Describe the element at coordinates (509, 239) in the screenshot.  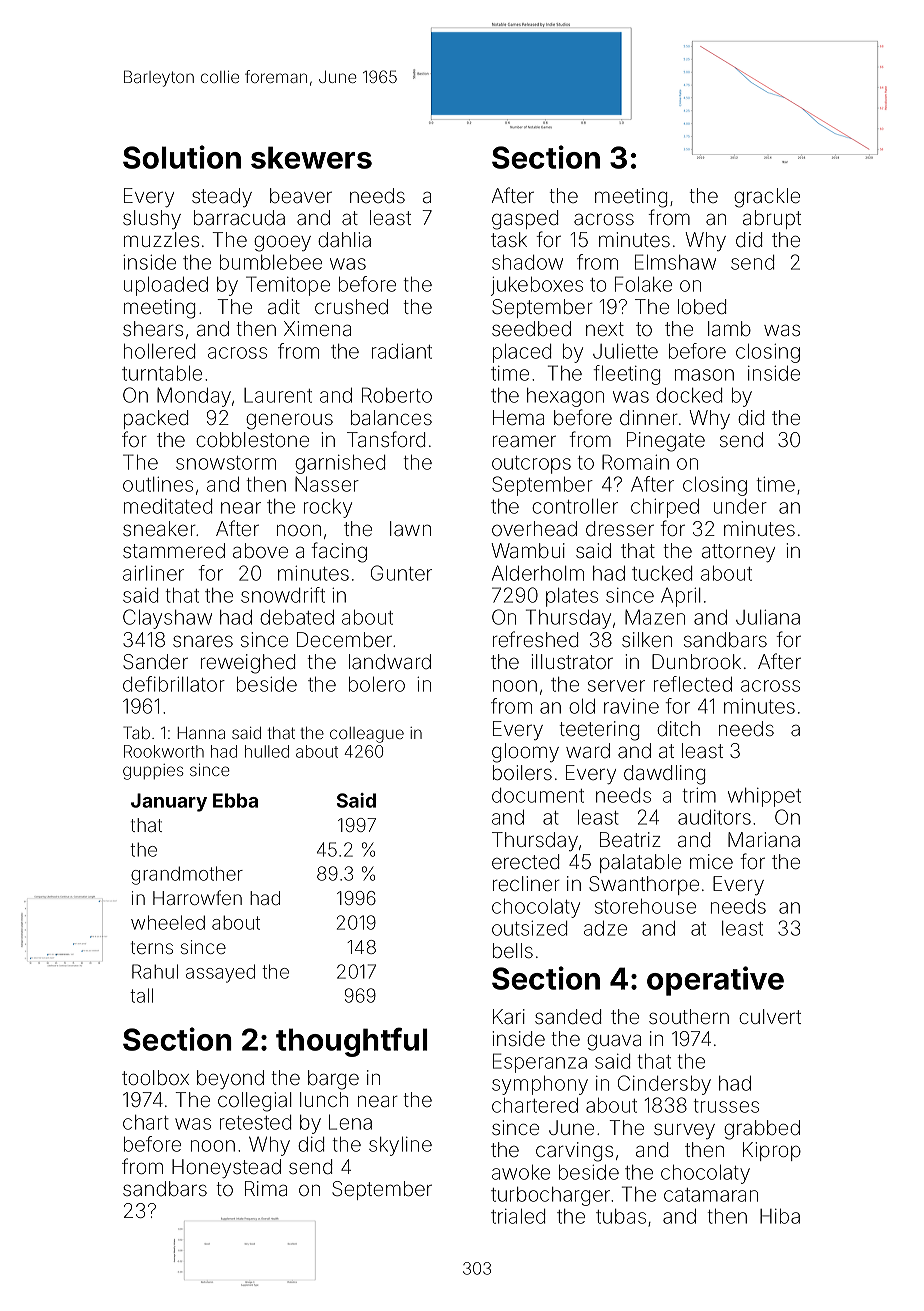
I see `task` at that location.
